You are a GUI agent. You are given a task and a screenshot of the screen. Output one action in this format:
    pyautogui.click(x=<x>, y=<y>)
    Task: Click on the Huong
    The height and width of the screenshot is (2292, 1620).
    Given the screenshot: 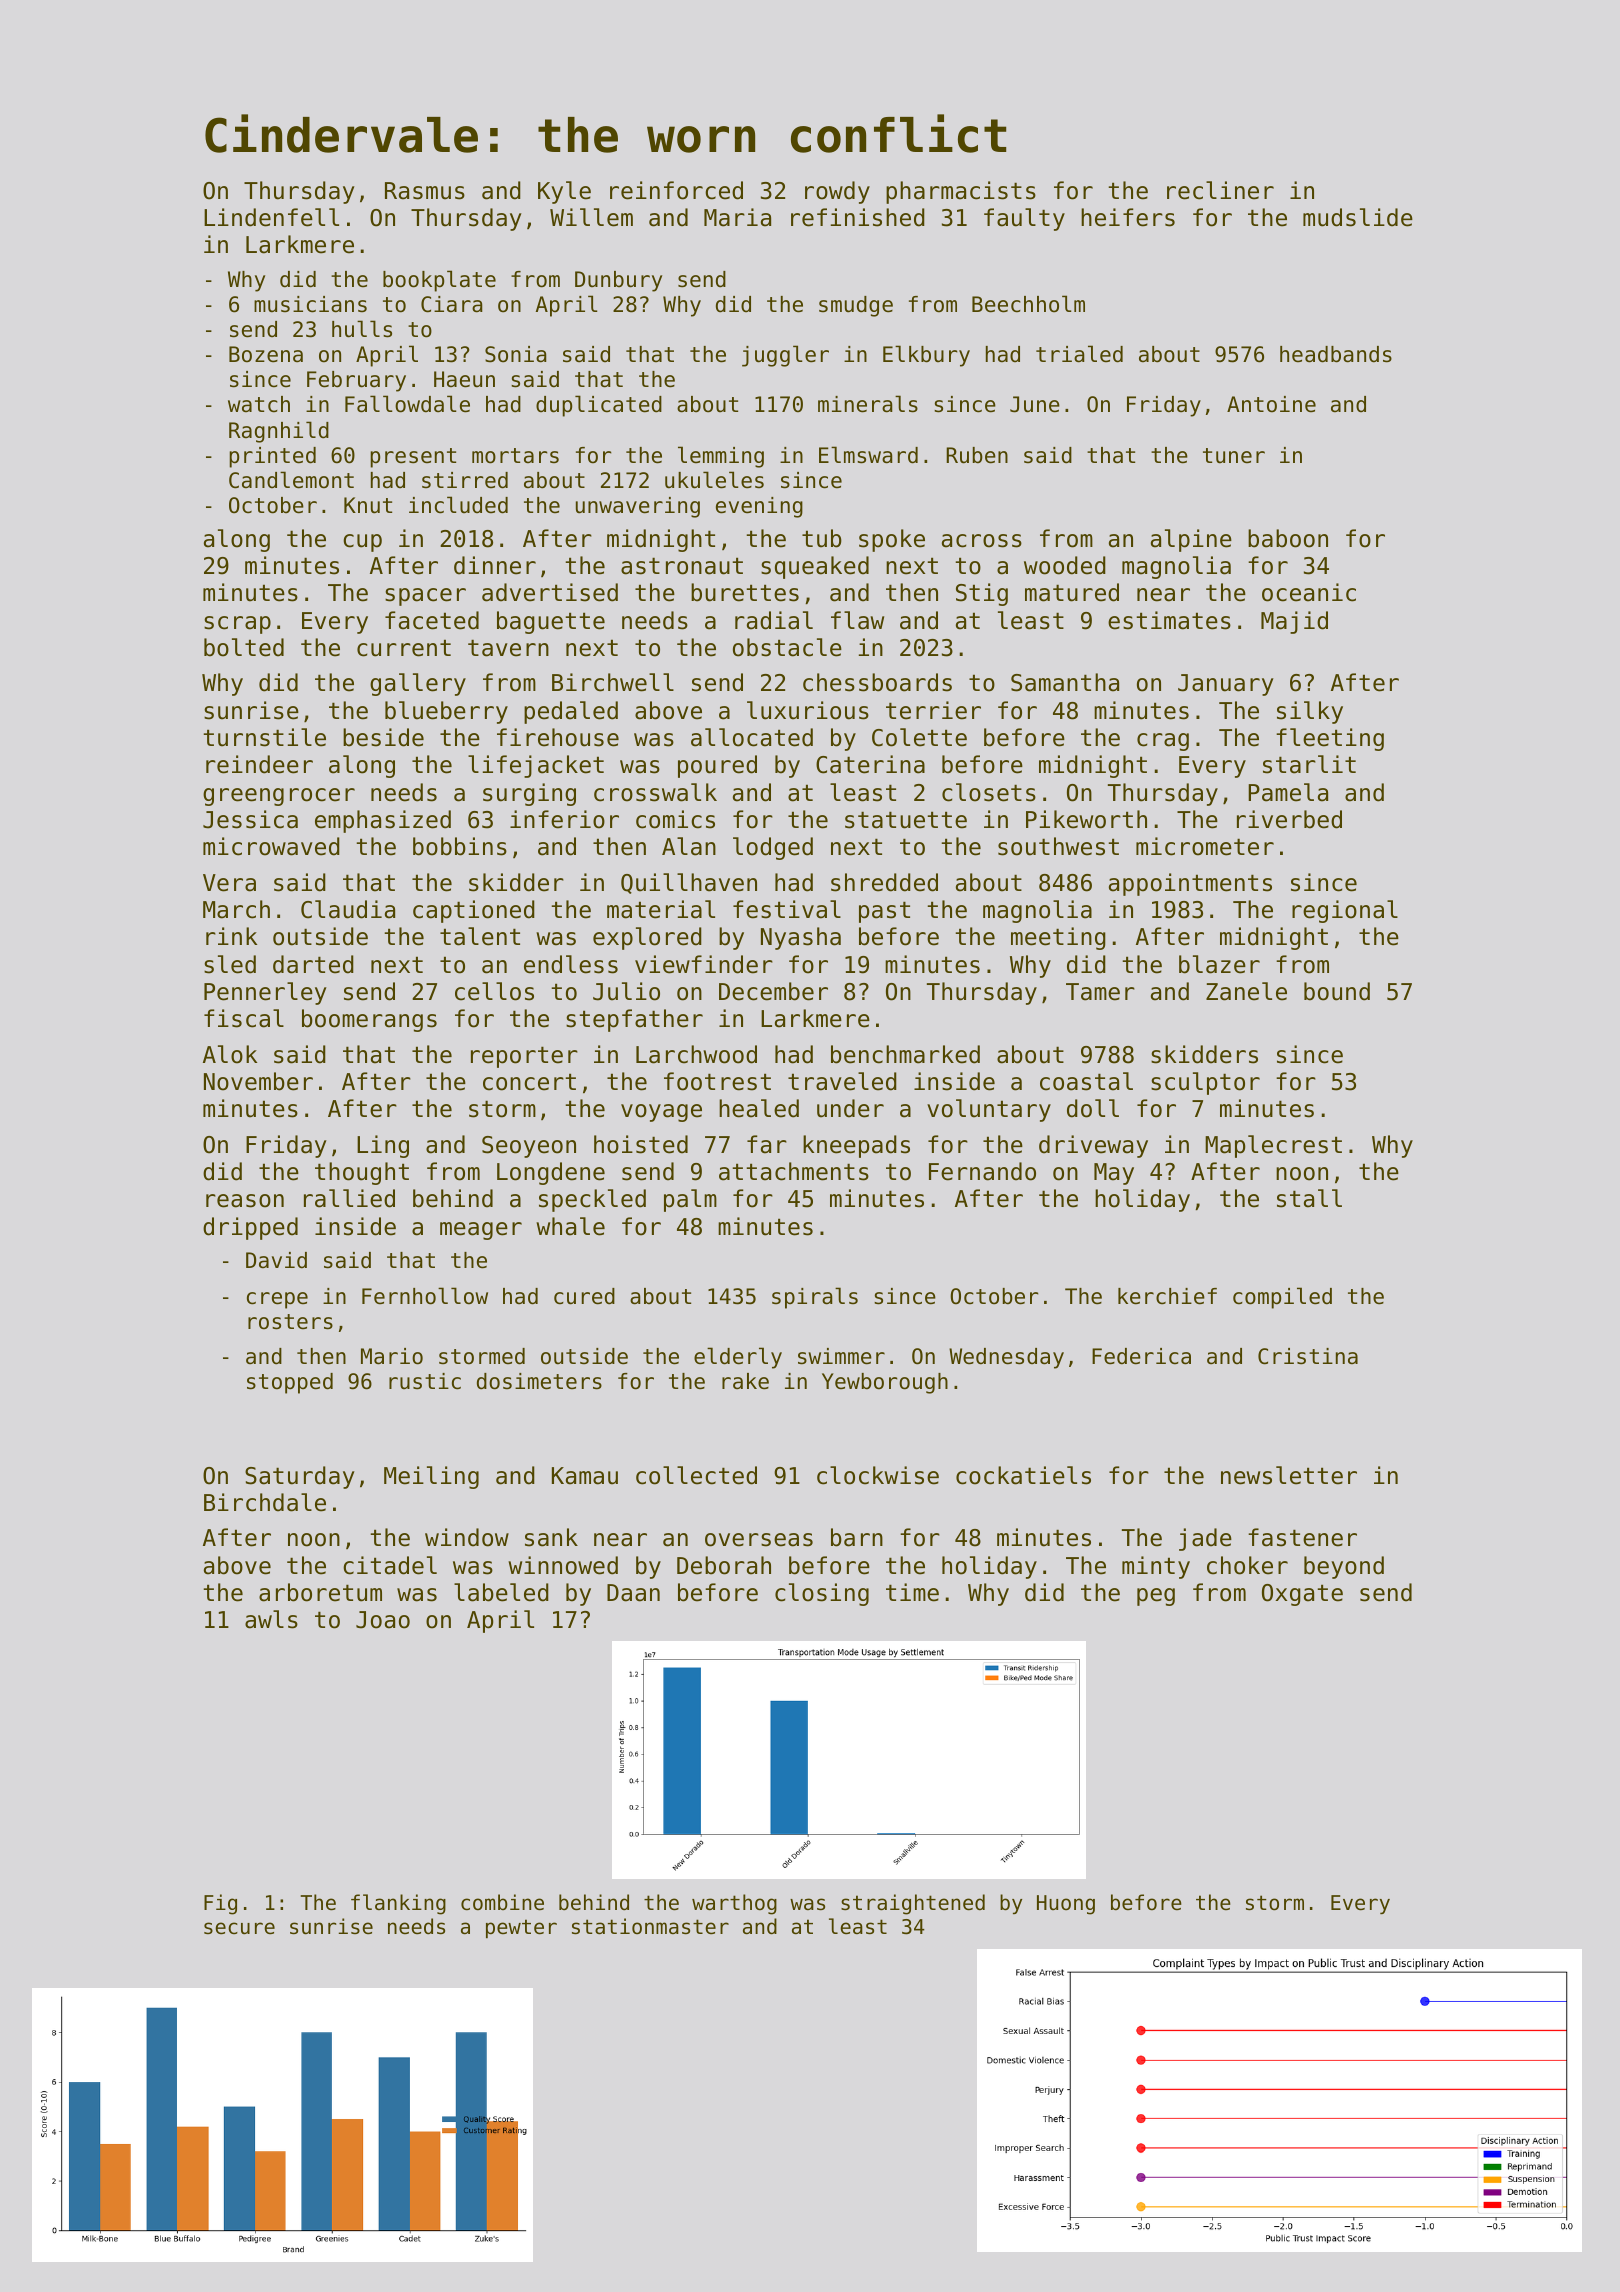 What is the action you would take?
    pyautogui.click(x=1066, y=1905)
